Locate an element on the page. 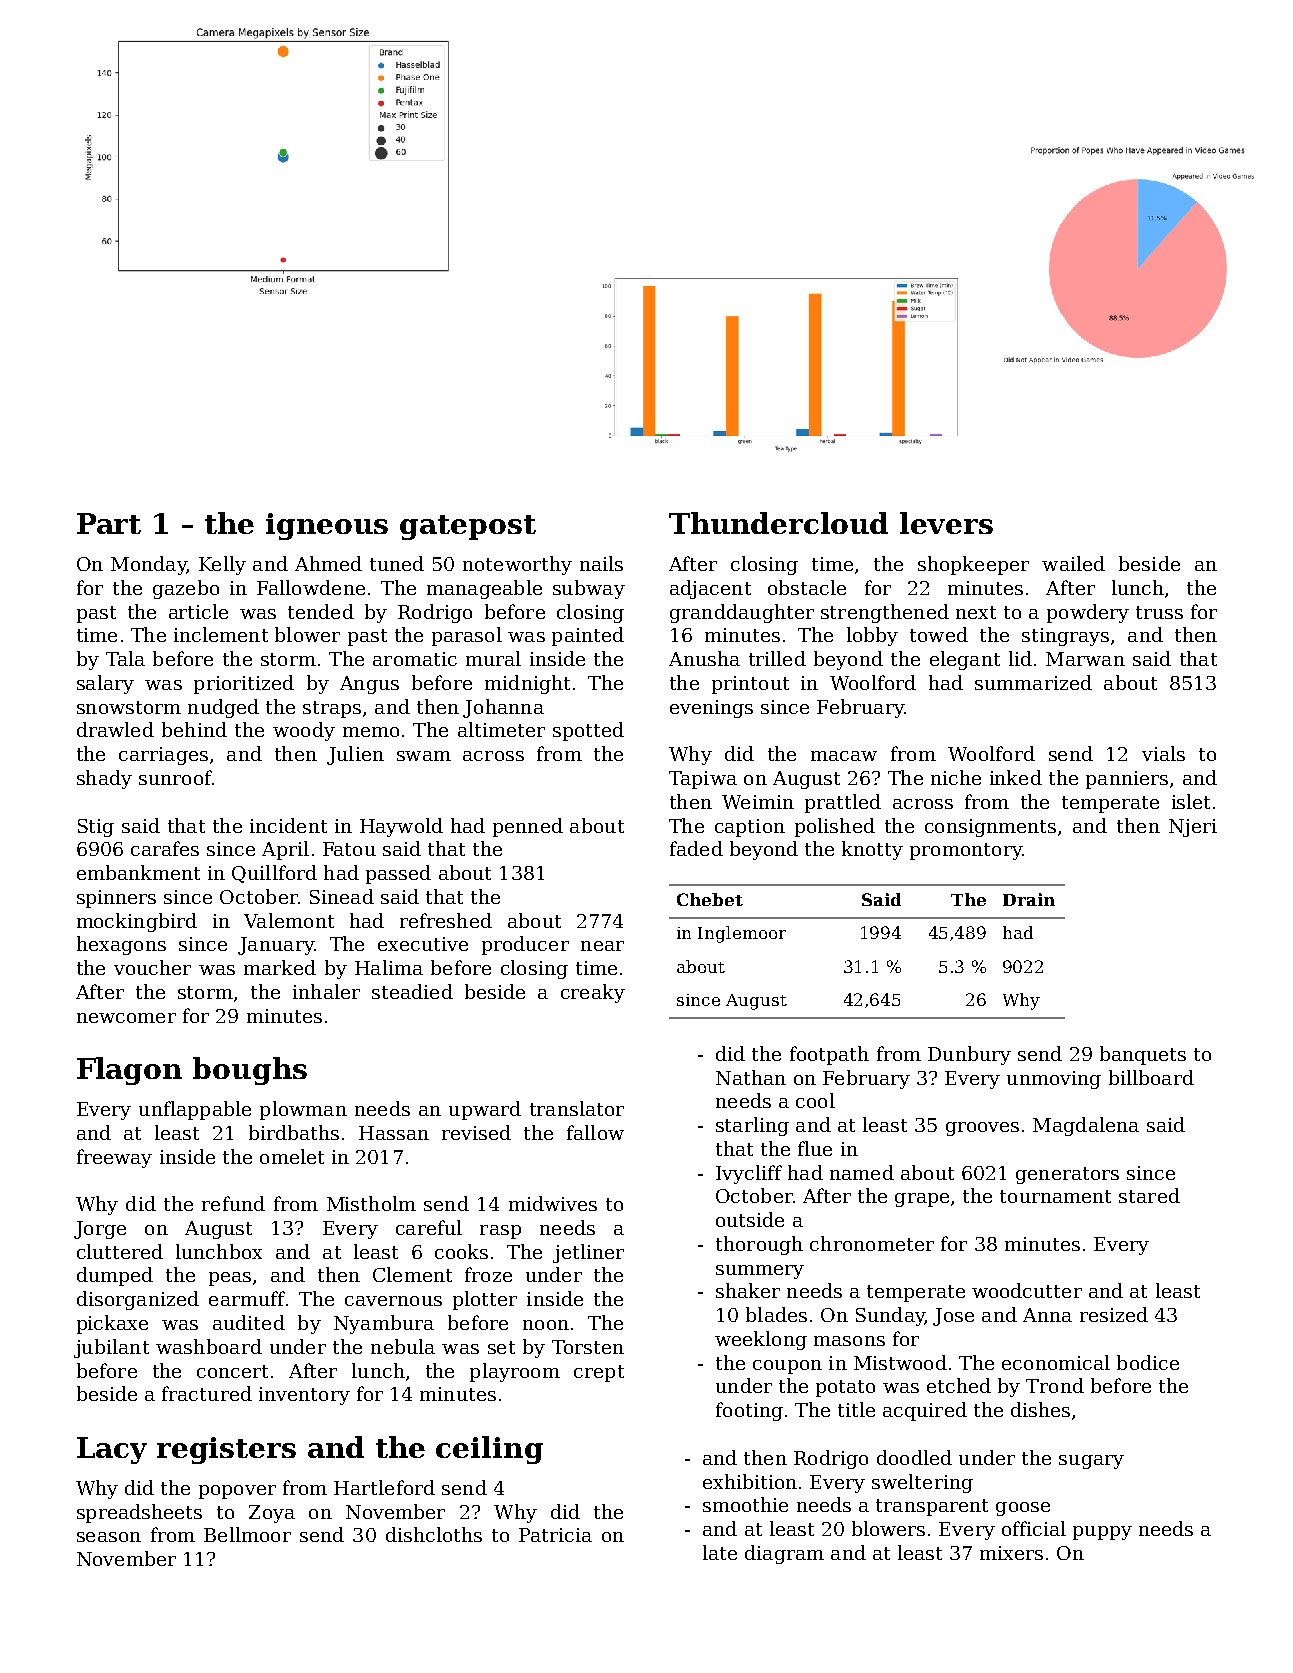 The width and height of the image is (1293, 1673). season is located at coordinates (109, 1537).
